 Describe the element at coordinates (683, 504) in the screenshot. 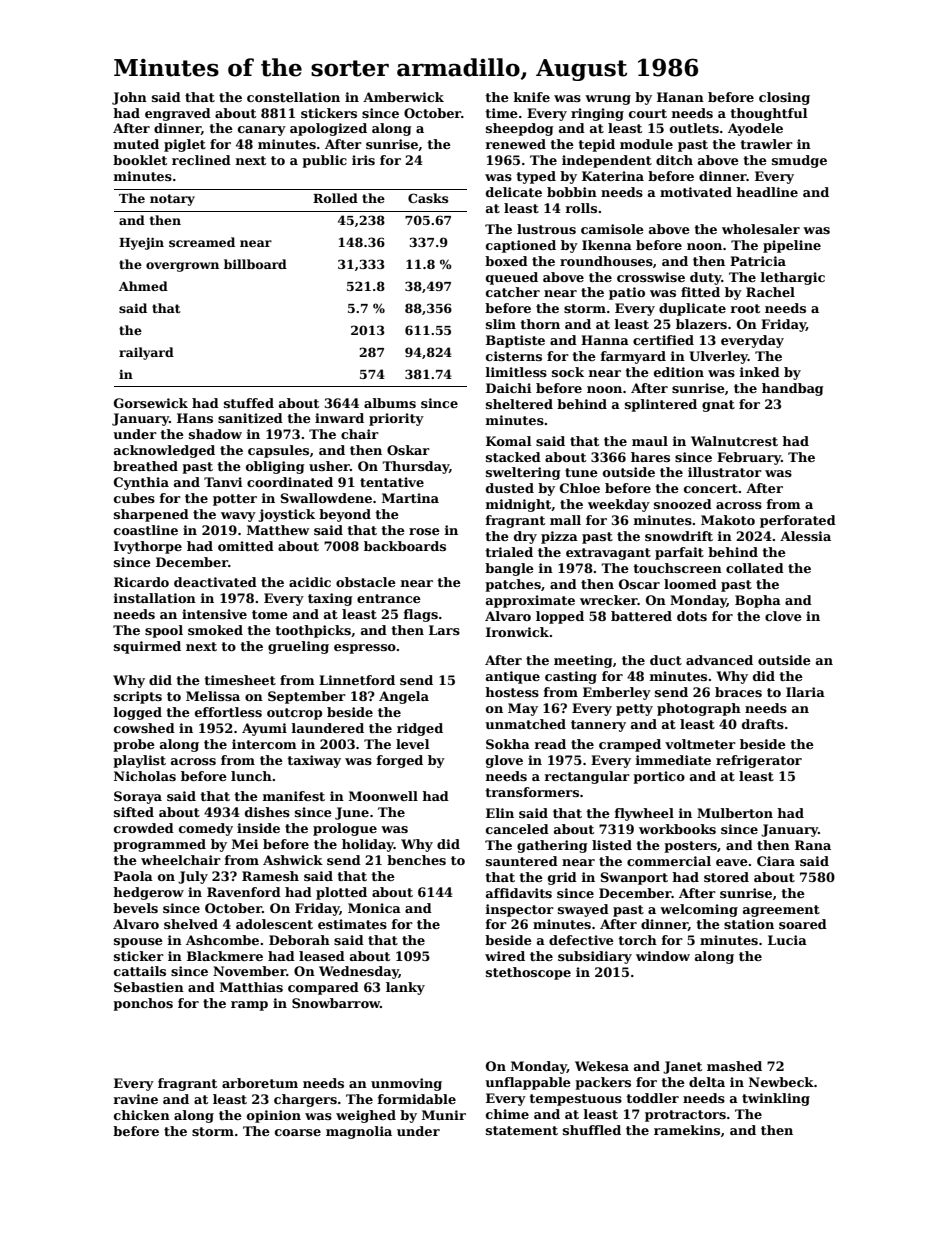

I see `snoozed` at that location.
